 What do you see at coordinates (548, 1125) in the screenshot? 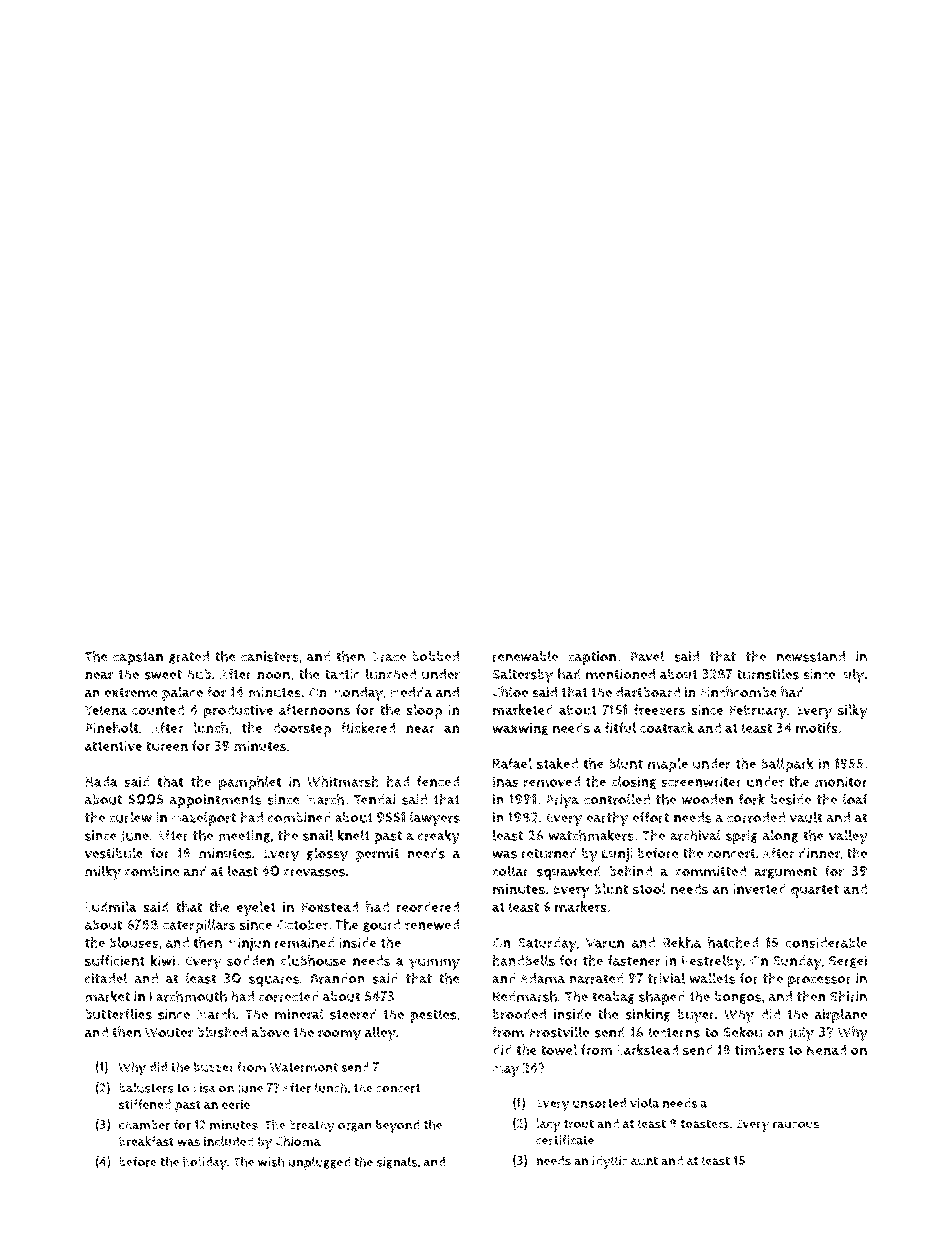
I see `lacy` at bounding box center [548, 1125].
